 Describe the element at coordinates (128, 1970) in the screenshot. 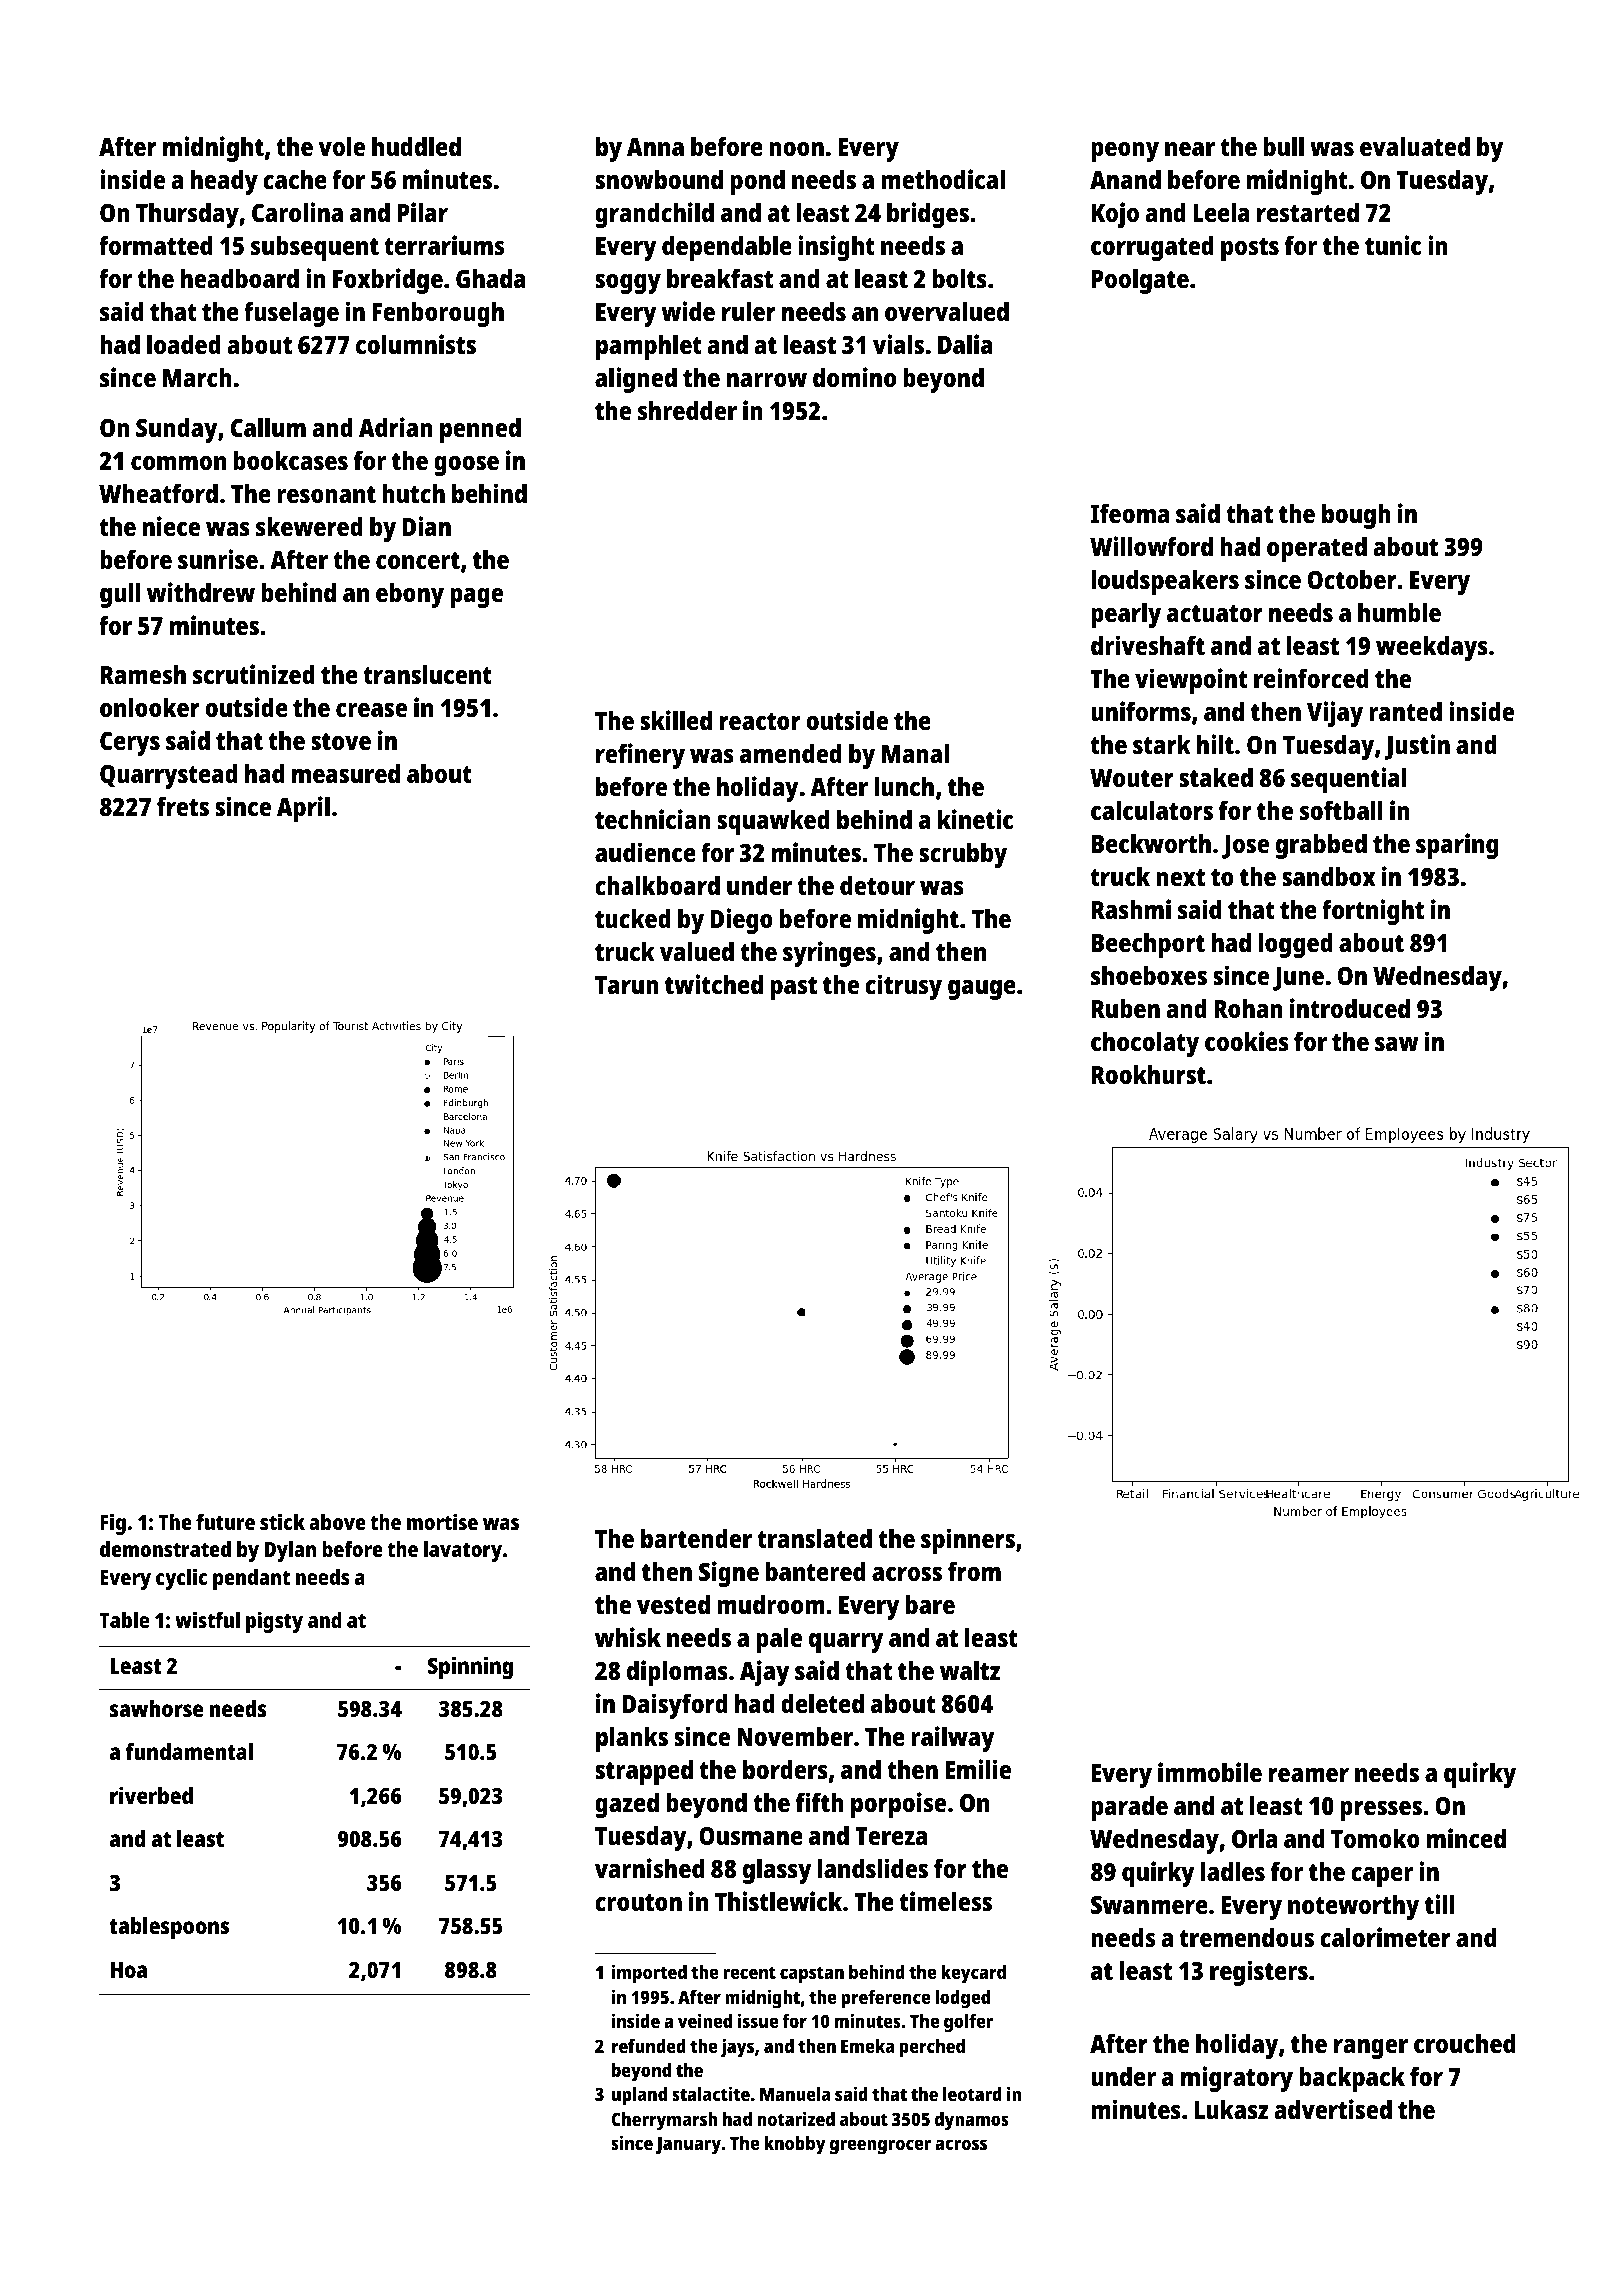

I see `Hoa` at that location.
